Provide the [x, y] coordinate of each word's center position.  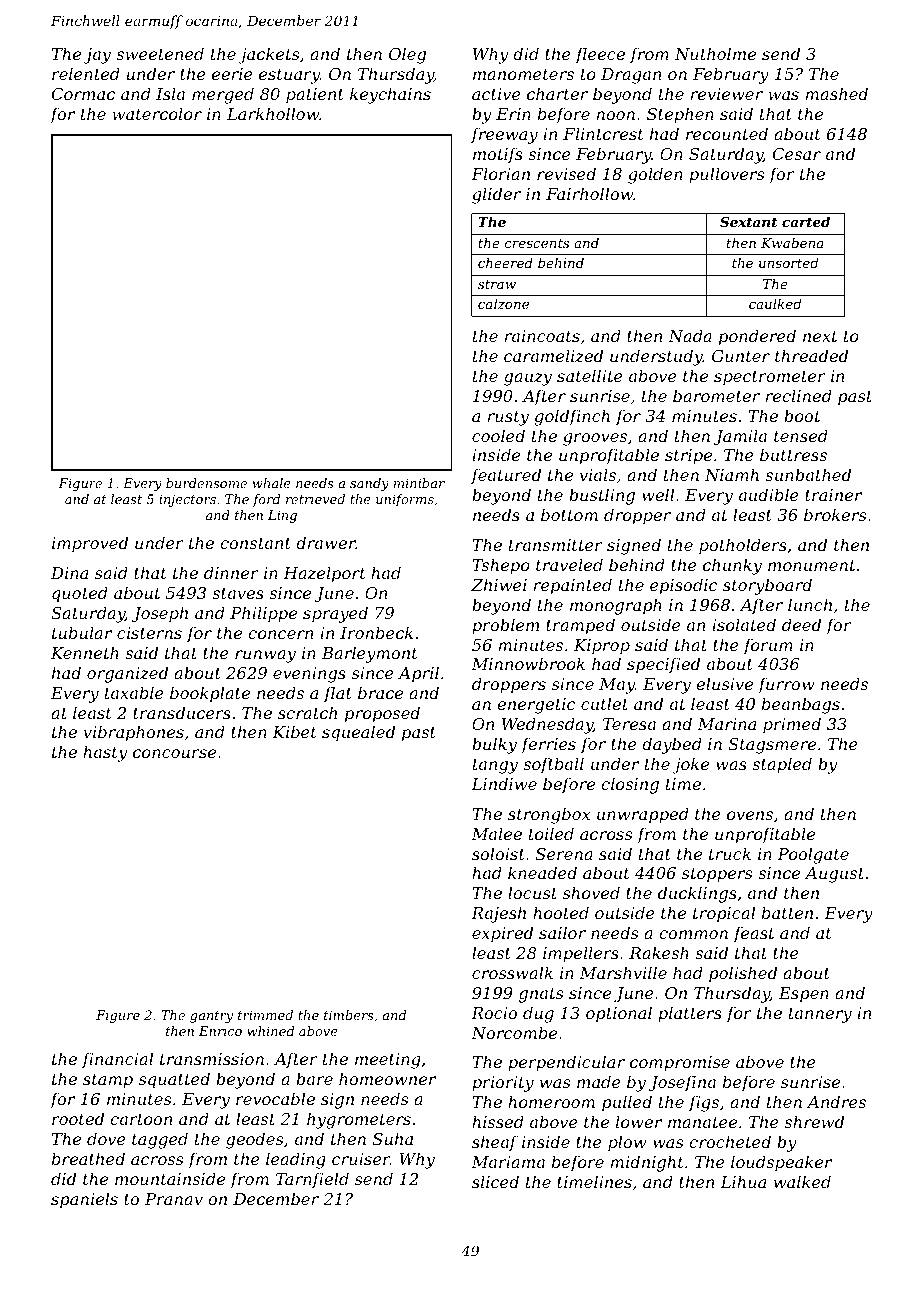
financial [117, 1060]
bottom [569, 514]
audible [769, 494]
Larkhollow [273, 113]
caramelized [553, 356]
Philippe [263, 614]
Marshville [623, 972]
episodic [683, 586]
